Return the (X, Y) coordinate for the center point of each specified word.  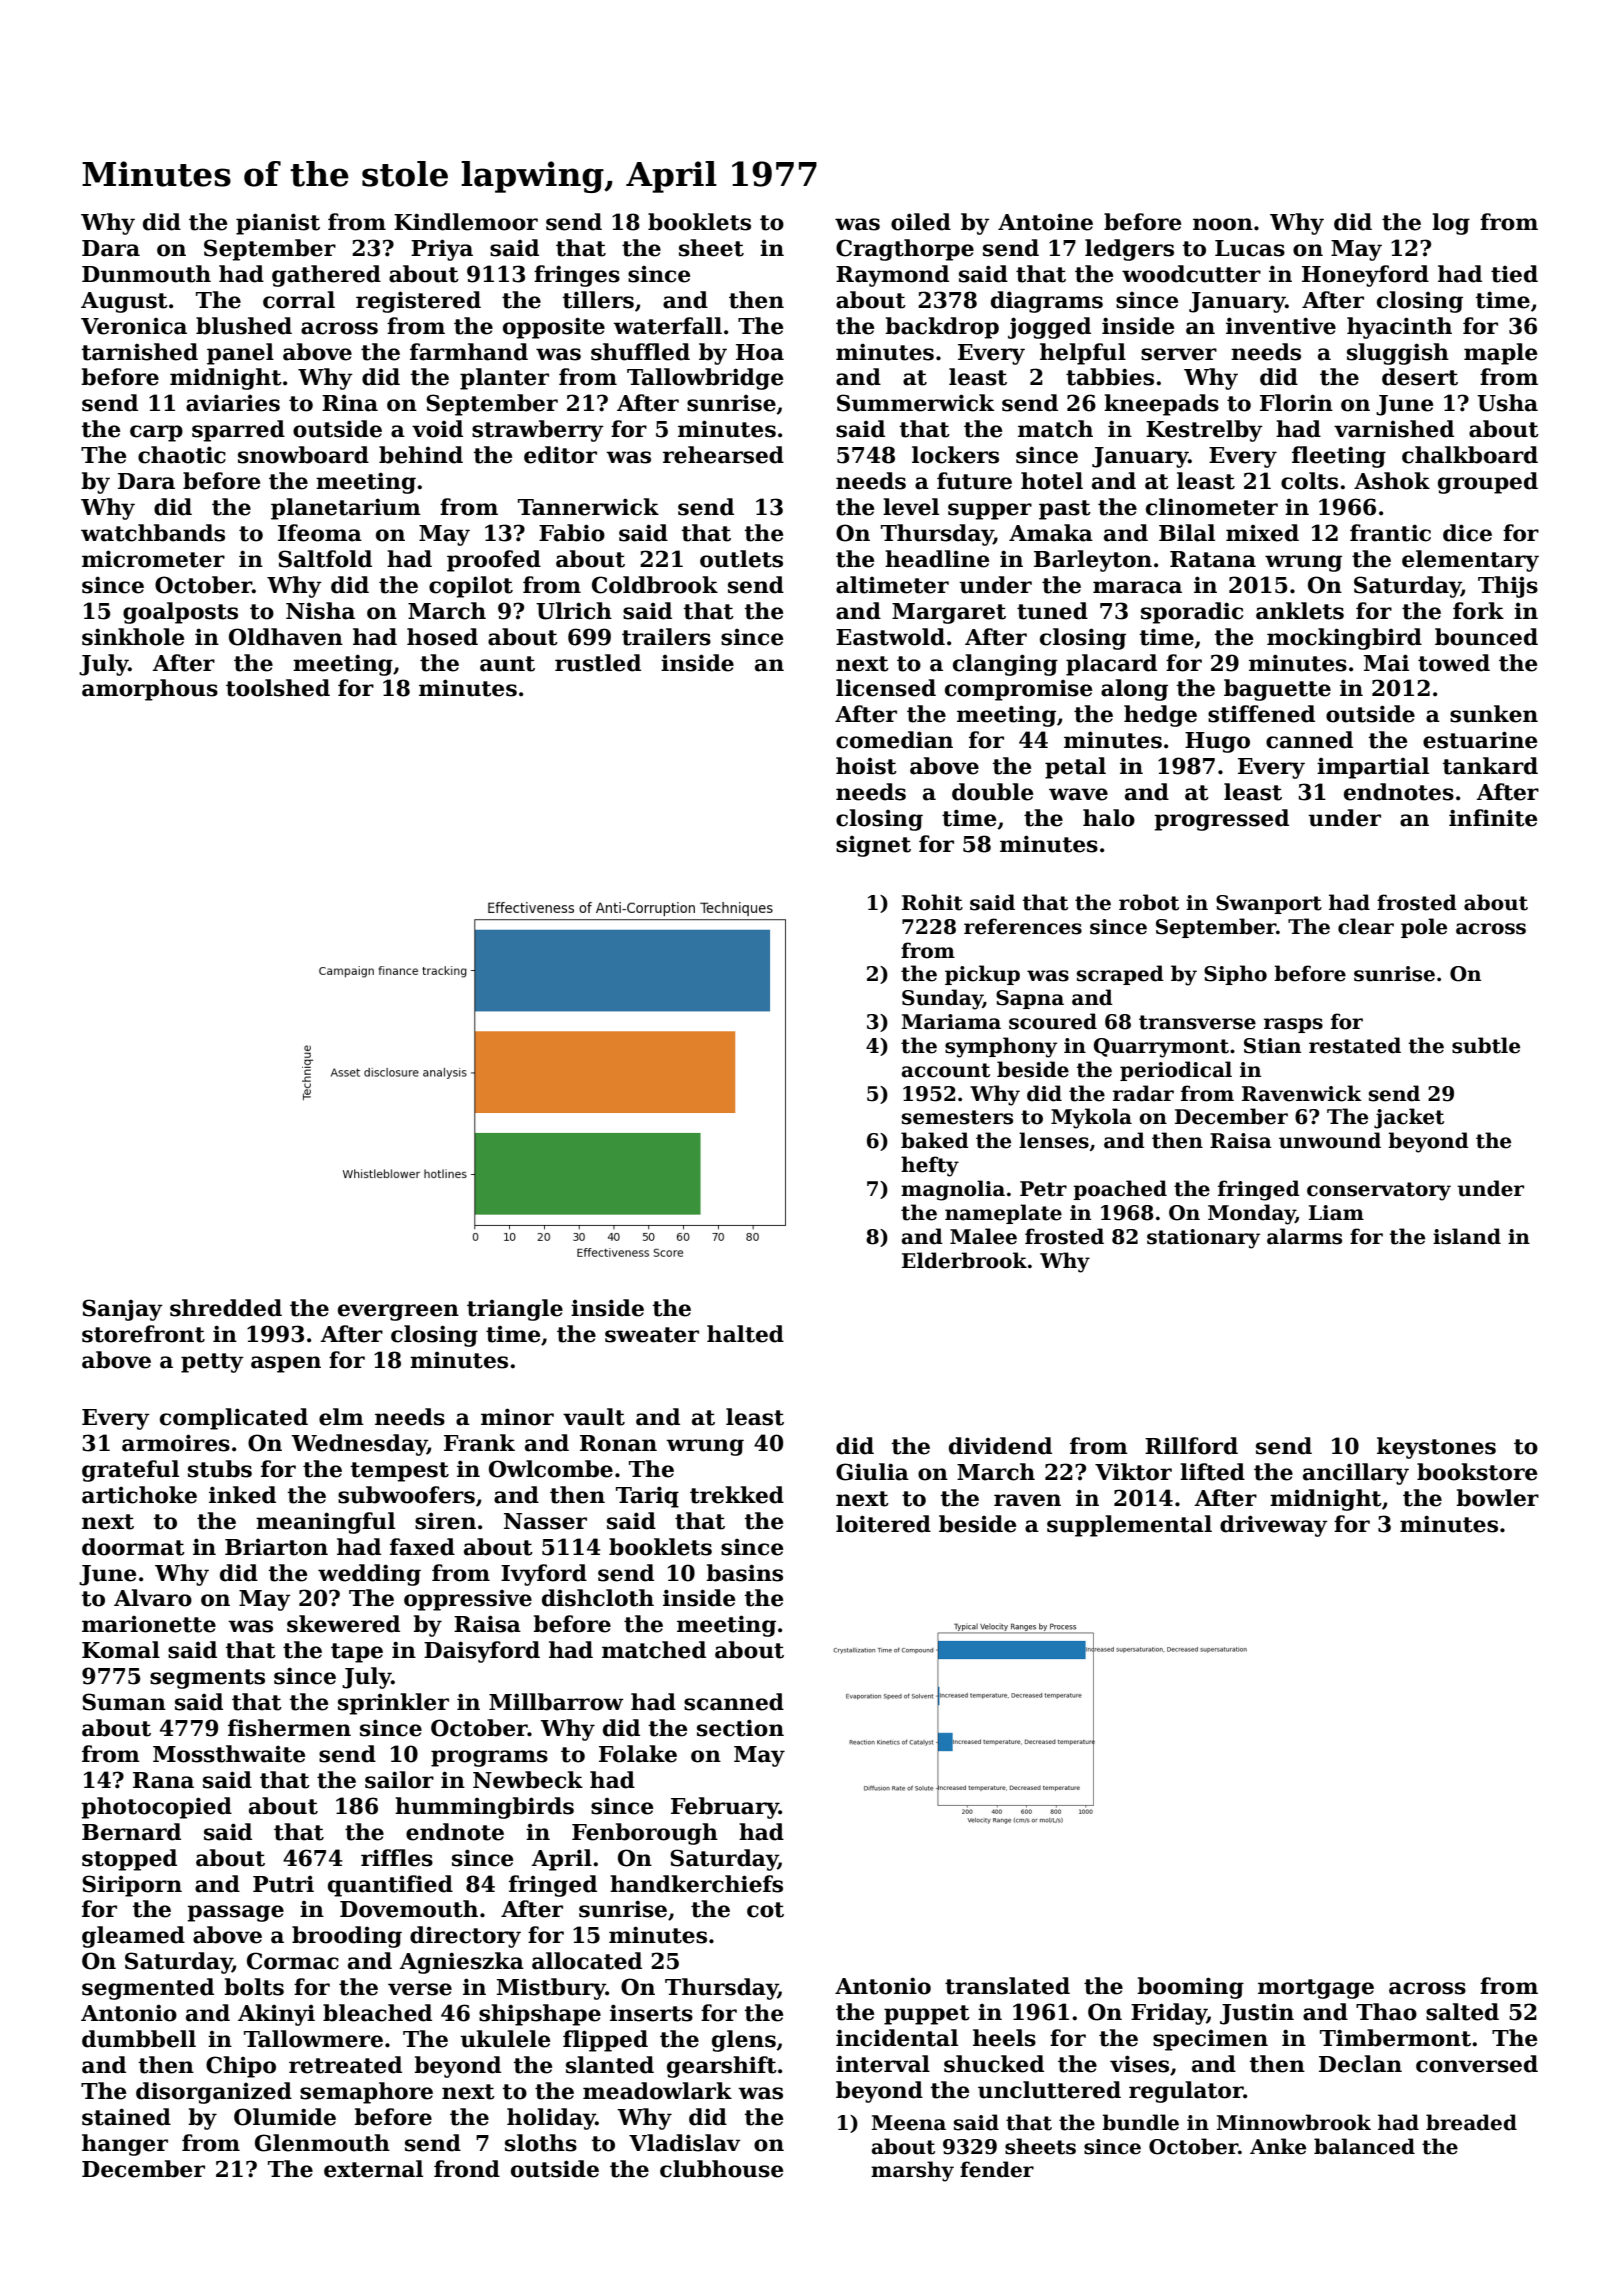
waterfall (667, 326)
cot (765, 1910)
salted (1462, 2012)
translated (1007, 1986)
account (946, 1070)
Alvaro (153, 1598)
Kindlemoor (466, 222)
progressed (1221, 820)
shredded (226, 1308)
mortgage (1316, 1989)
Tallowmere (313, 2039)
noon (1223, 224)
